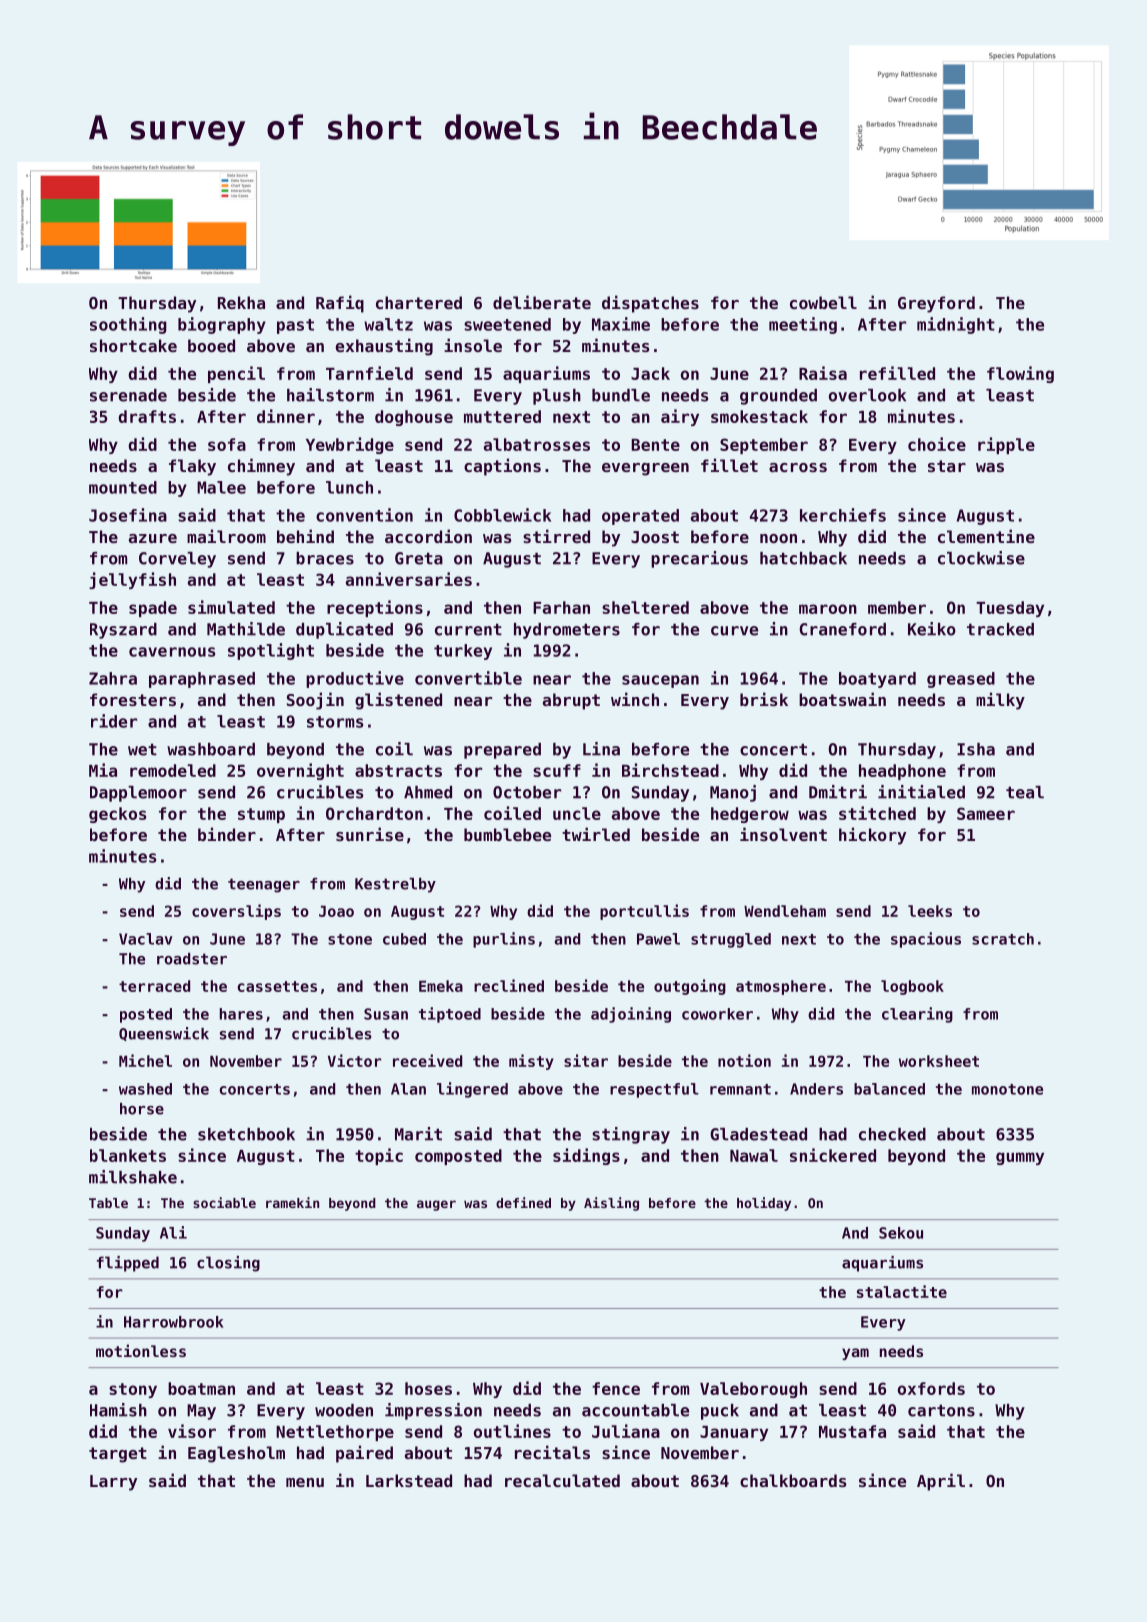 The height and width of the image is (1622, 1147). Describe the element at coordinates (427, 1060) in the image. I see `received` at that location.
